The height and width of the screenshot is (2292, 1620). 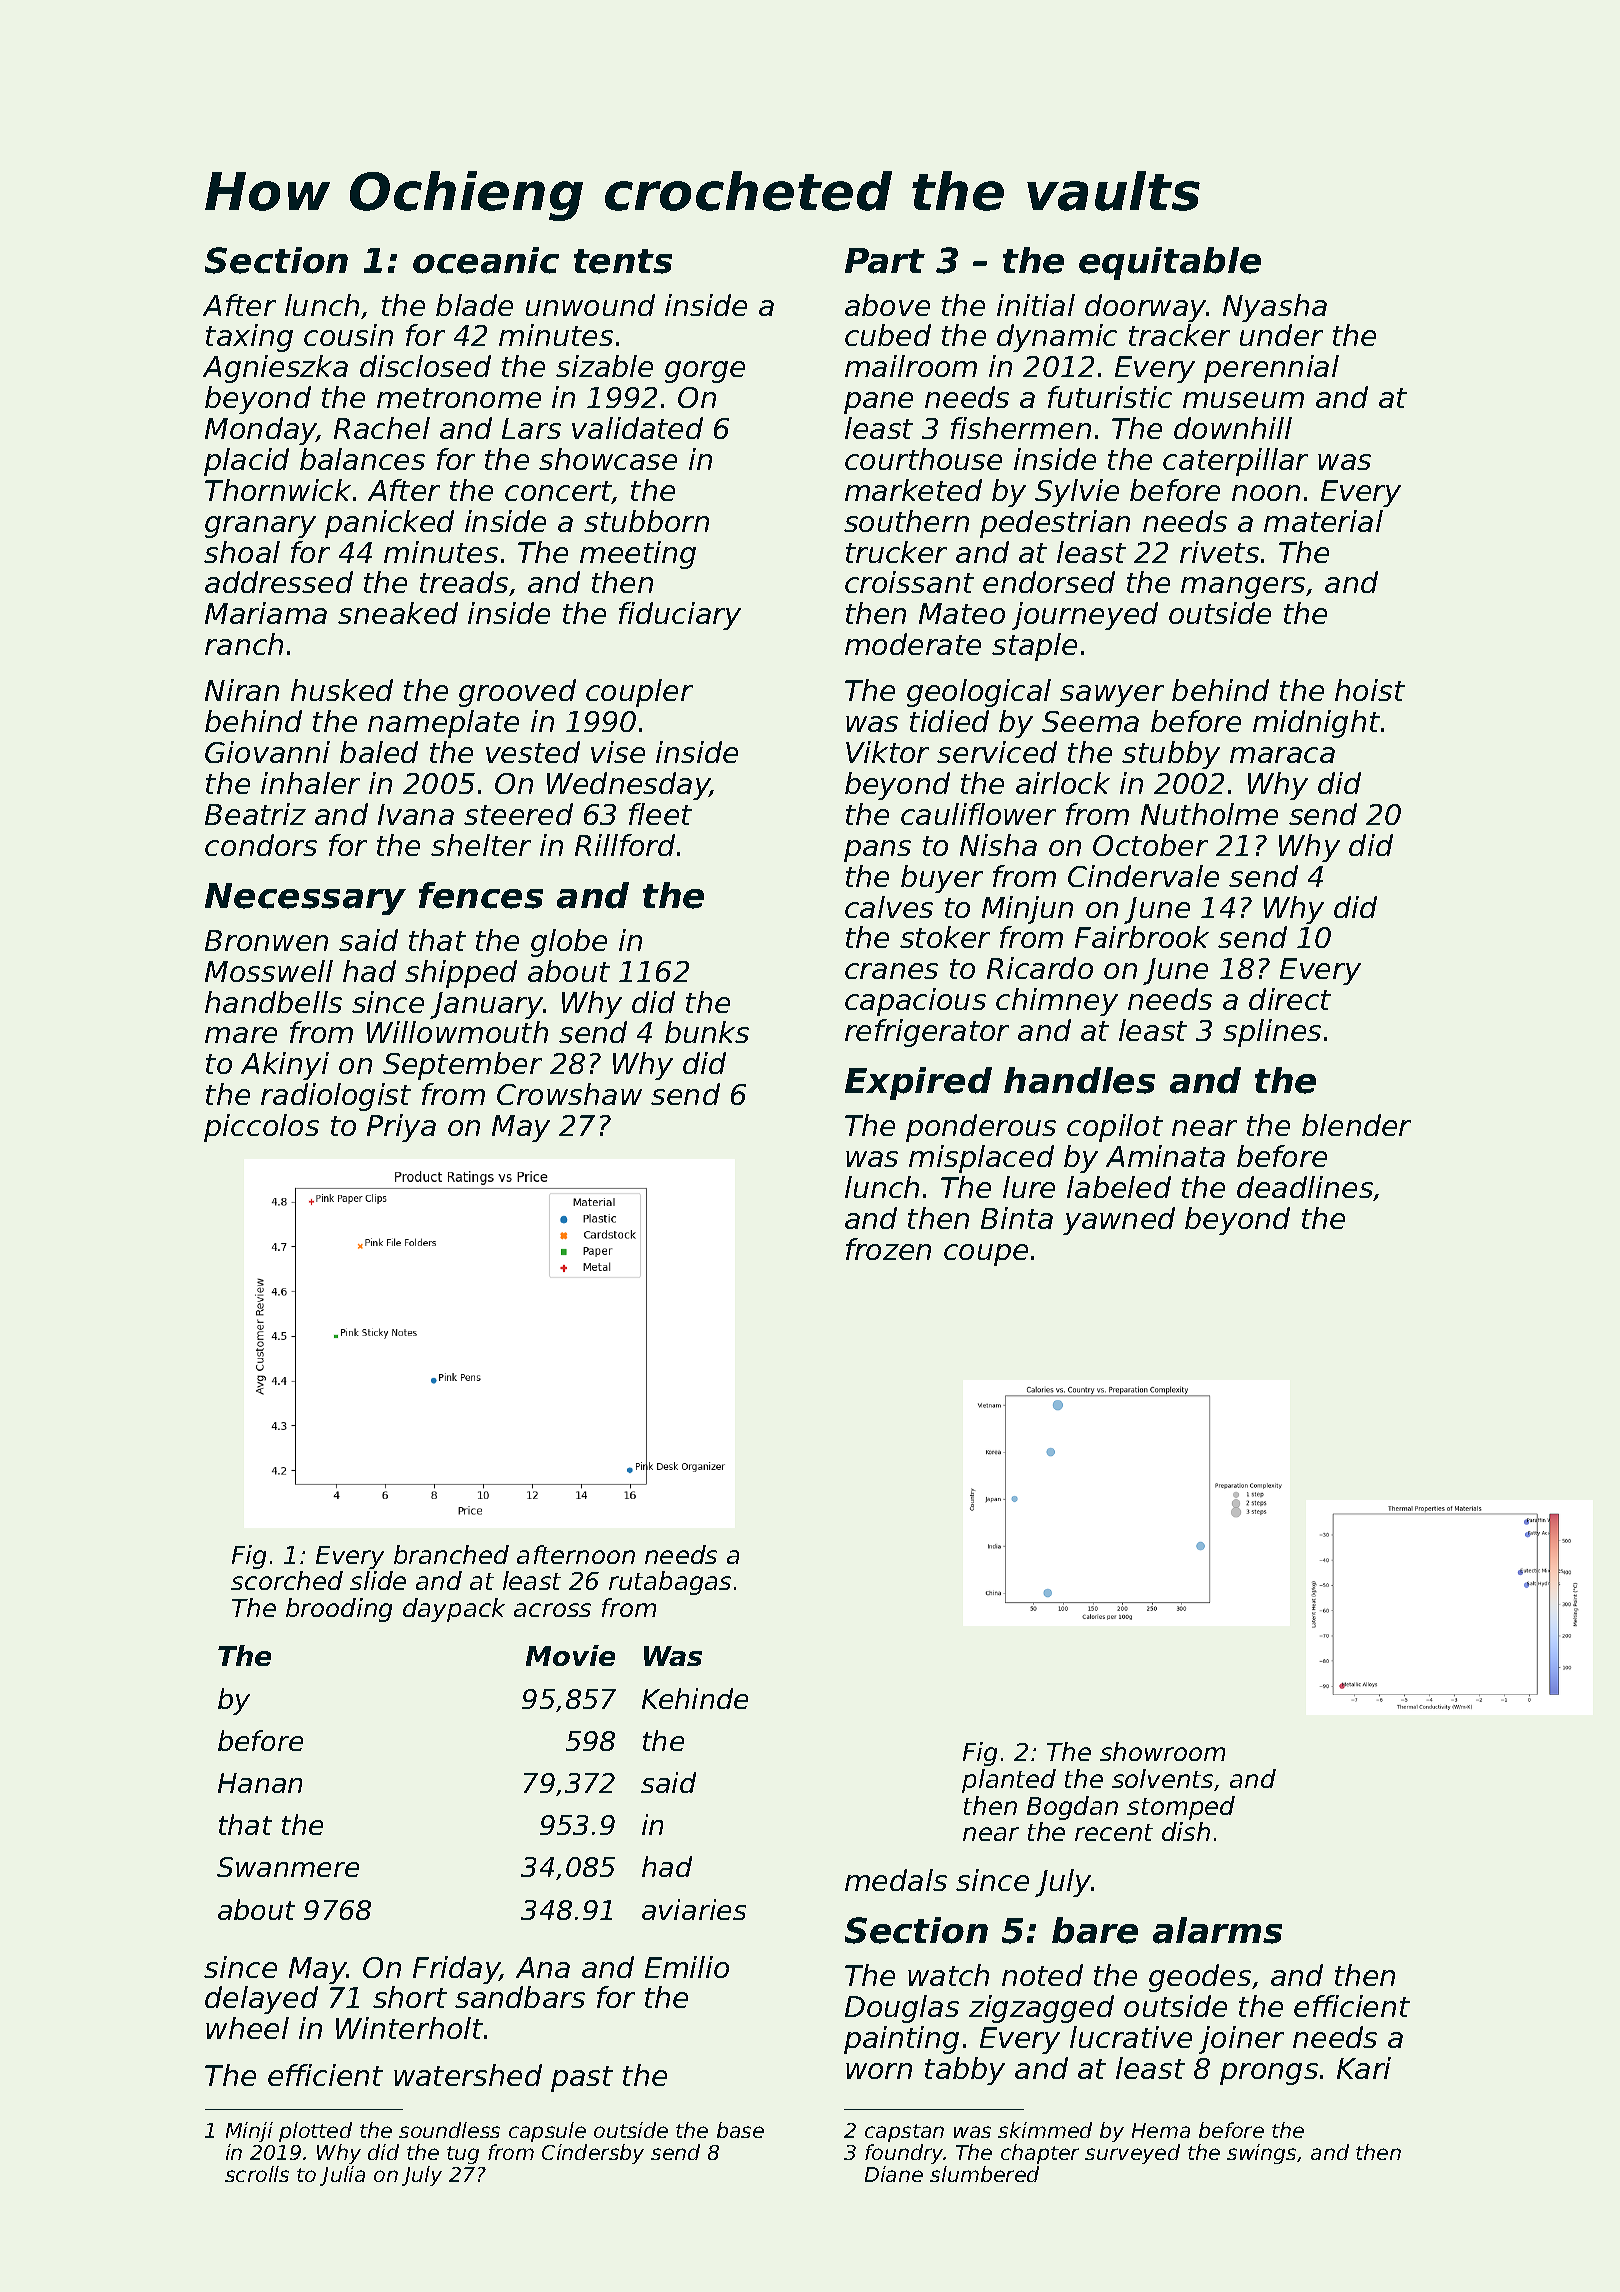 What do you see at coordinates (260, 1783) in the screenshot?
I see `Hanan` at bounding box center [260, 1783].
